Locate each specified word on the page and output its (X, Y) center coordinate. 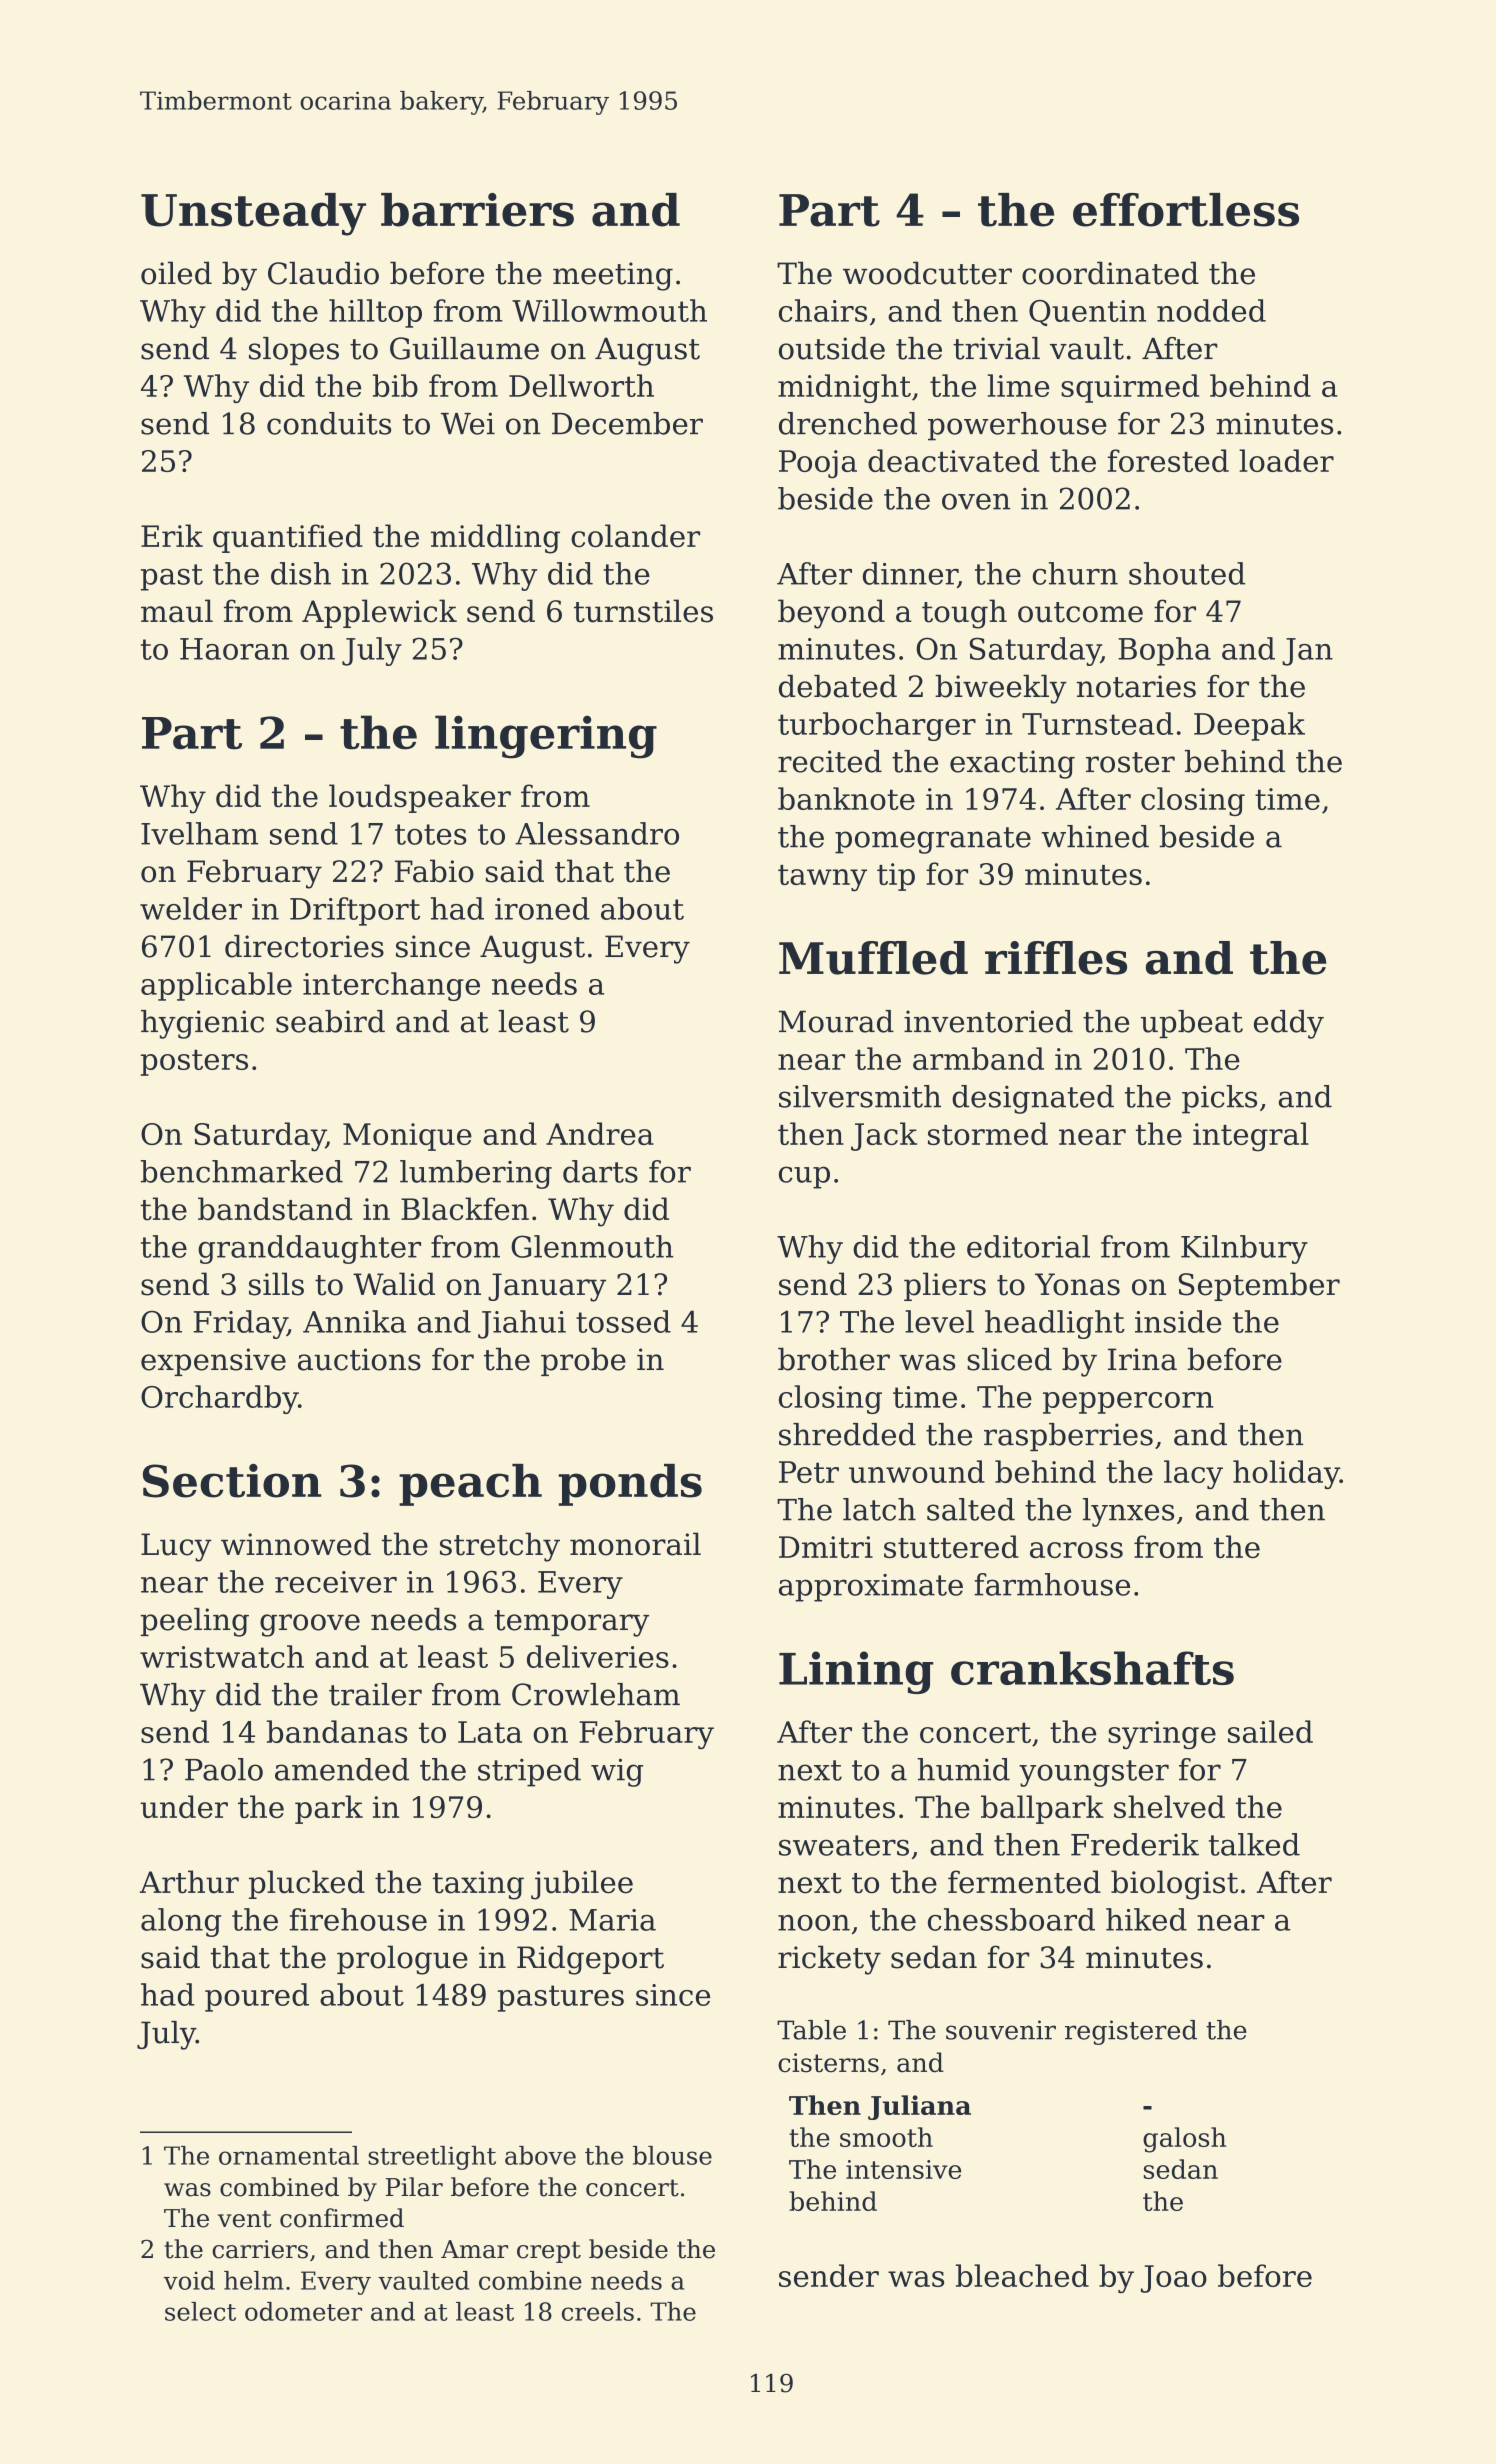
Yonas (1077, 1284)
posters (194, 1062)
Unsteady (253, 214)
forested (1168, 460)
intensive (903, 2169)
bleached (1022, 2275)
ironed (542, 908)
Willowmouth (609, 310)
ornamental (289, 2155)
